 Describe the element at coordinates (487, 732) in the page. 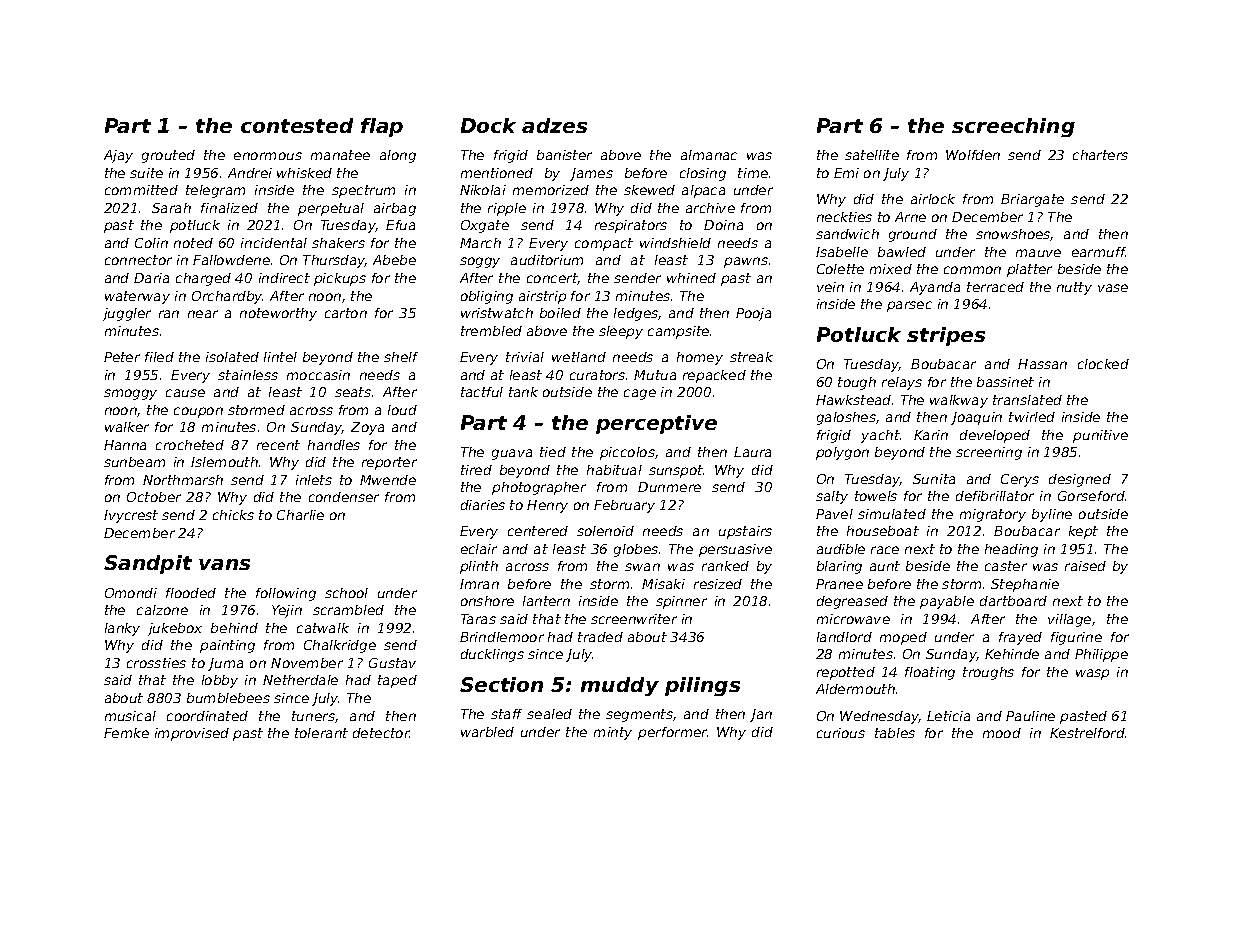

I see `warbled` at that location.
